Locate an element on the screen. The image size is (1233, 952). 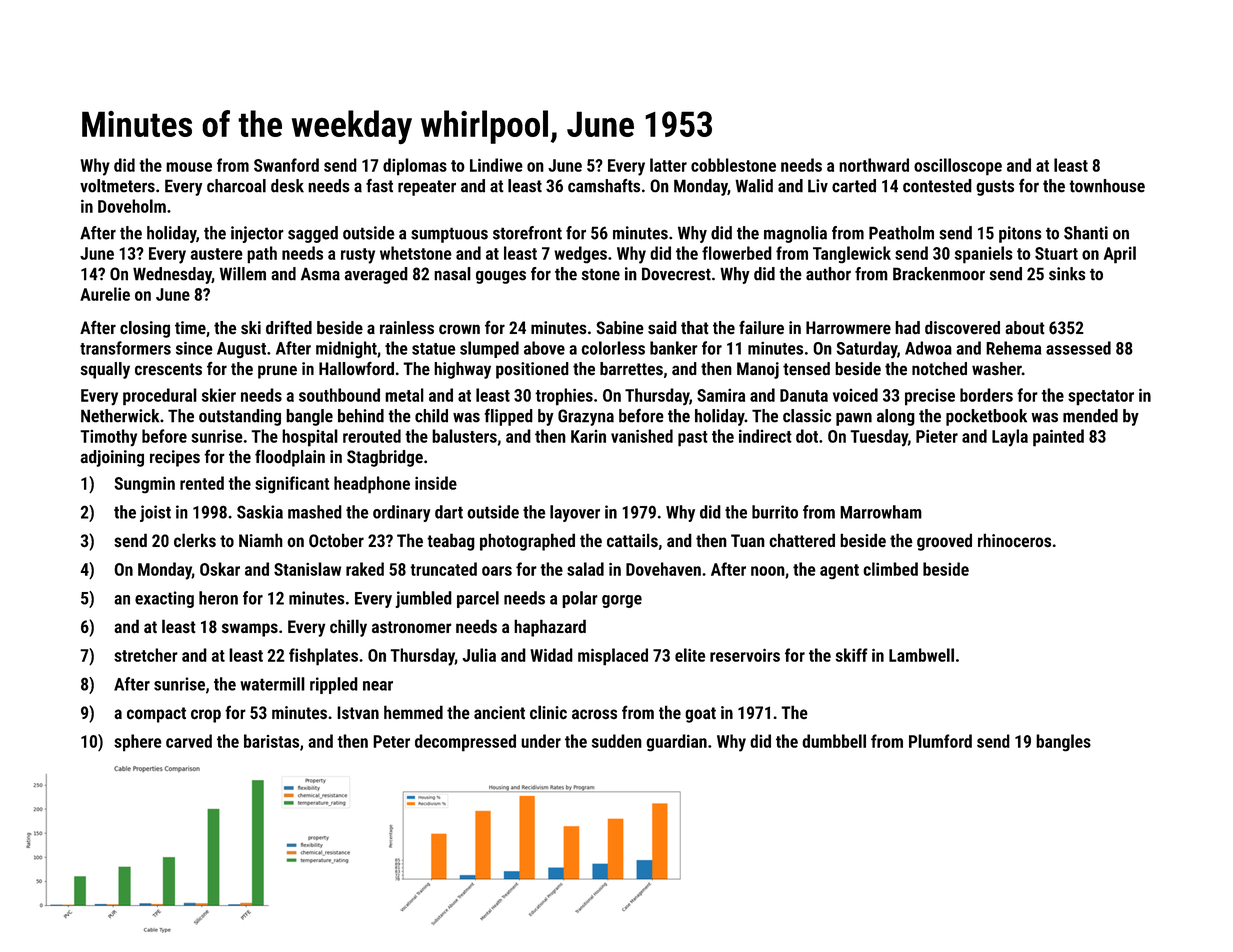
charcoal is located at coordinates (236, 186).
